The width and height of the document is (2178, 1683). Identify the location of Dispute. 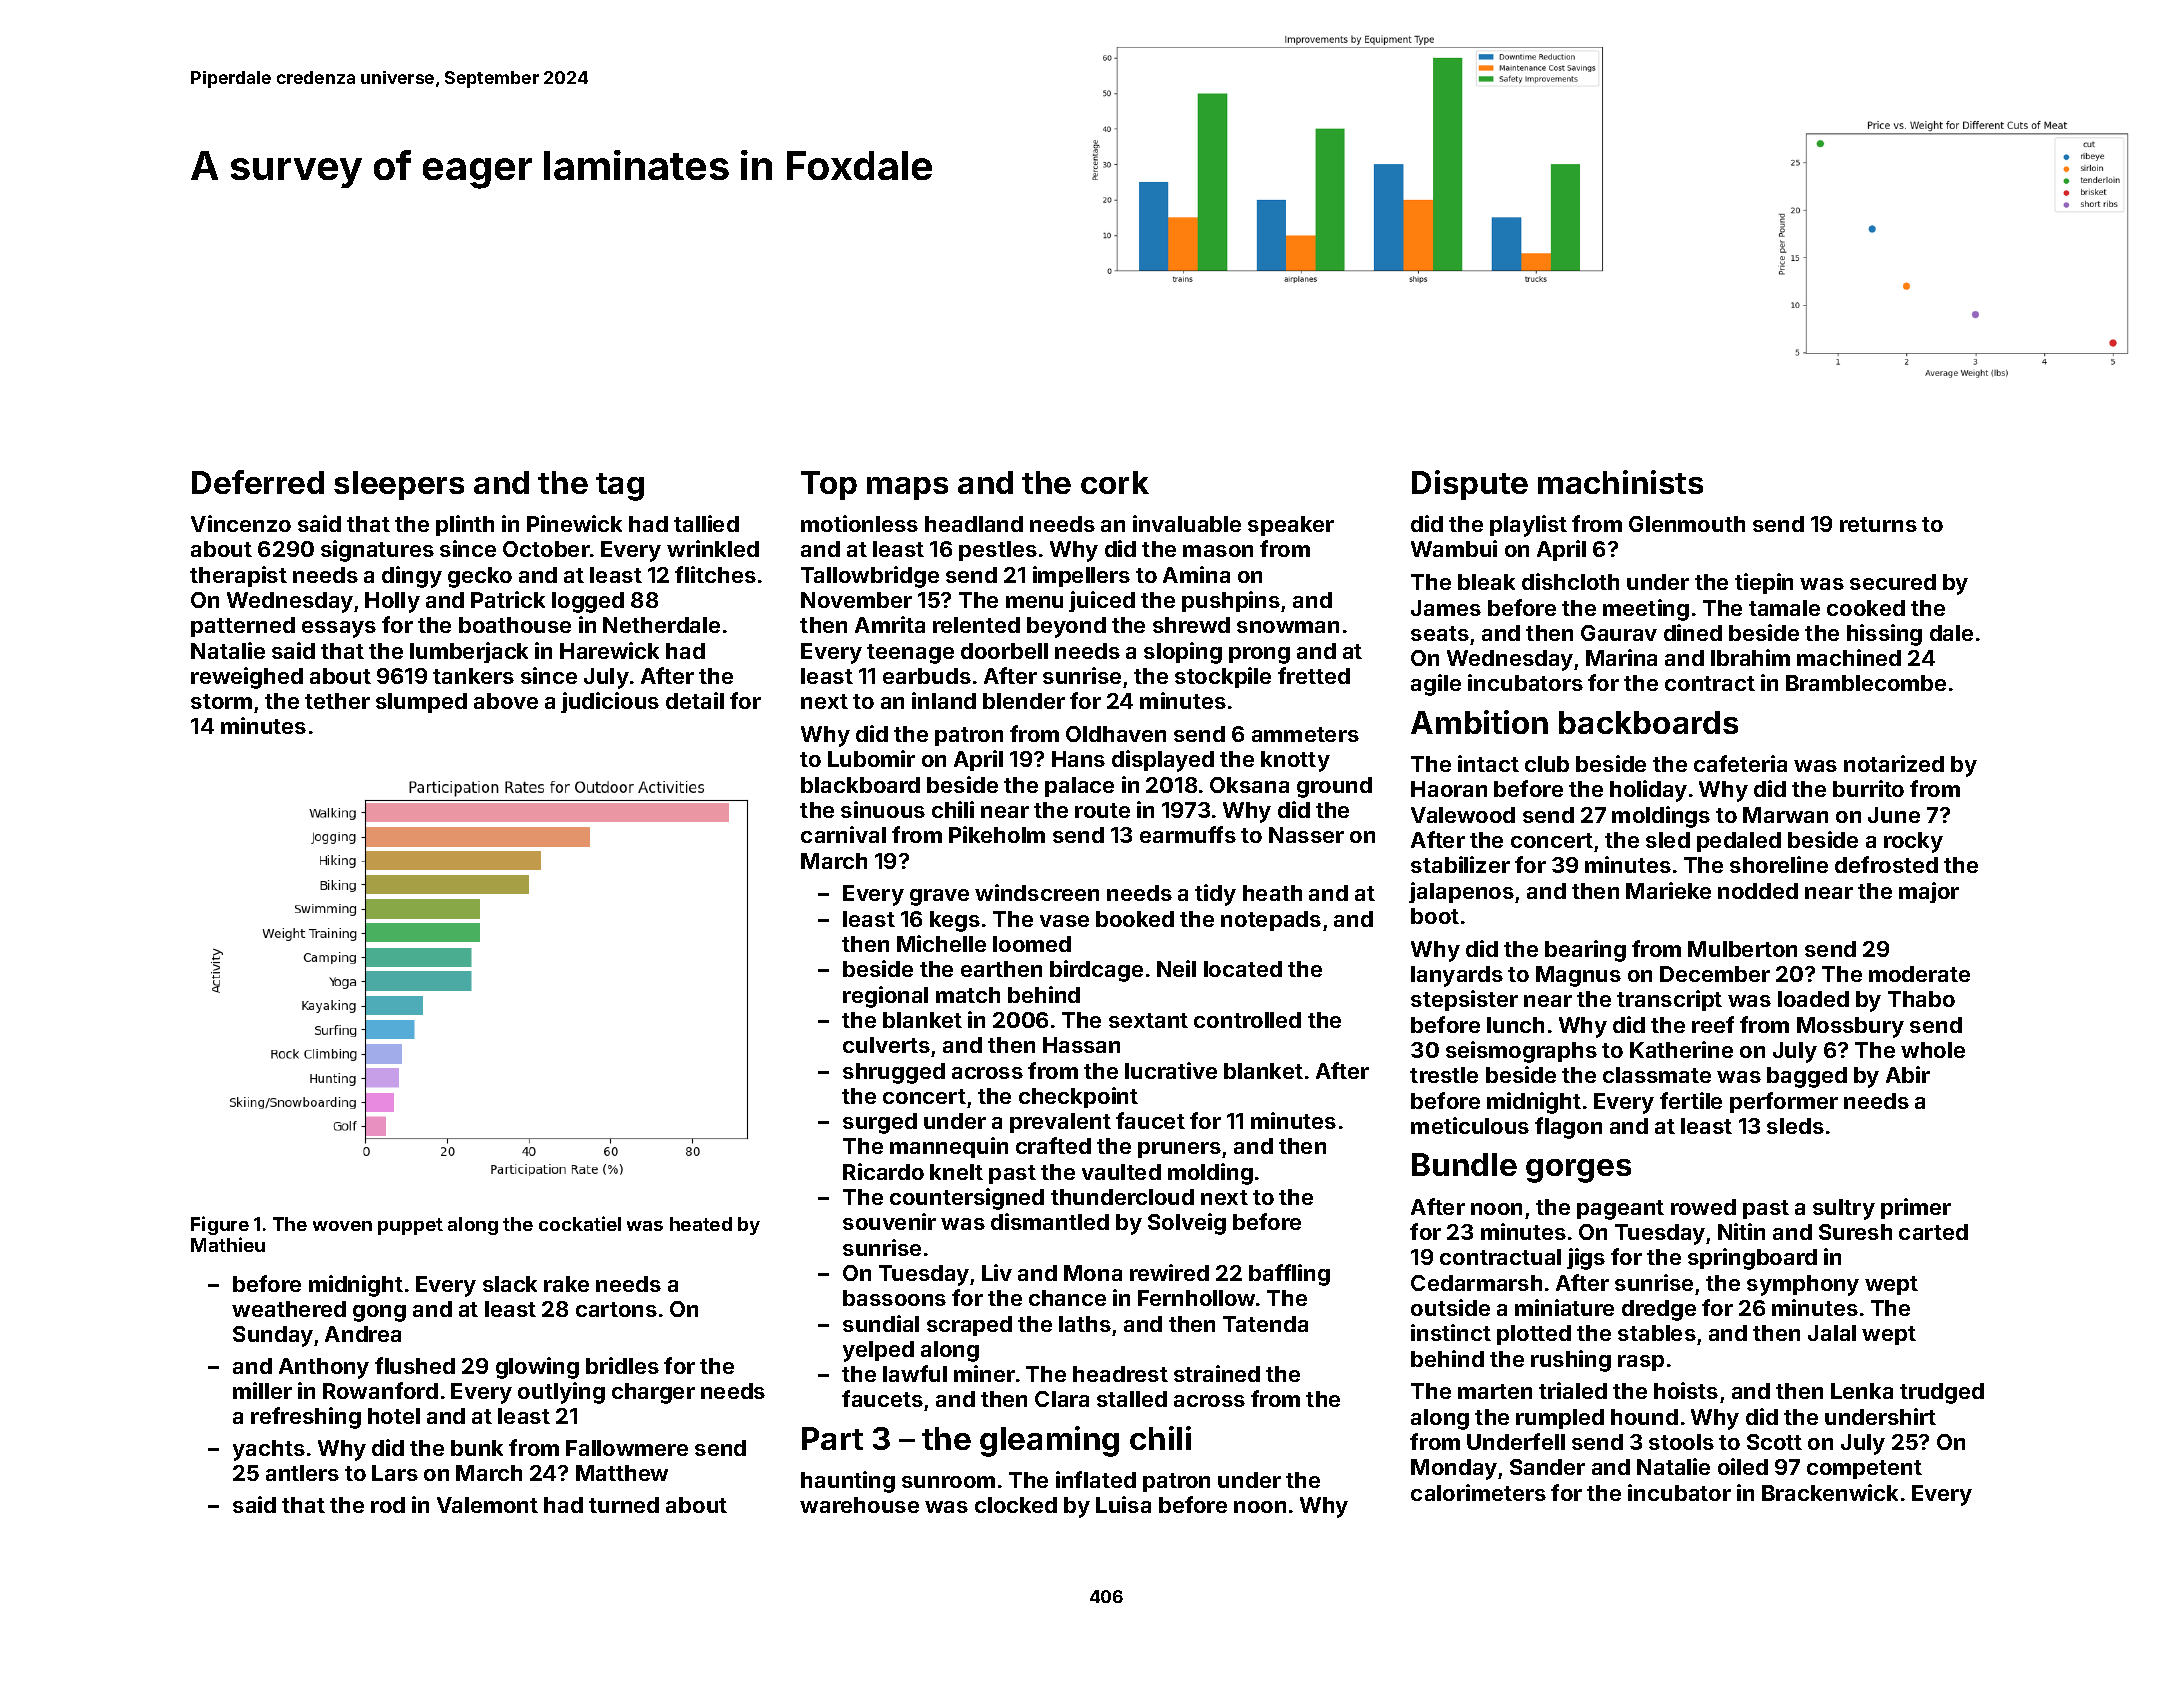
(1470, 485).
